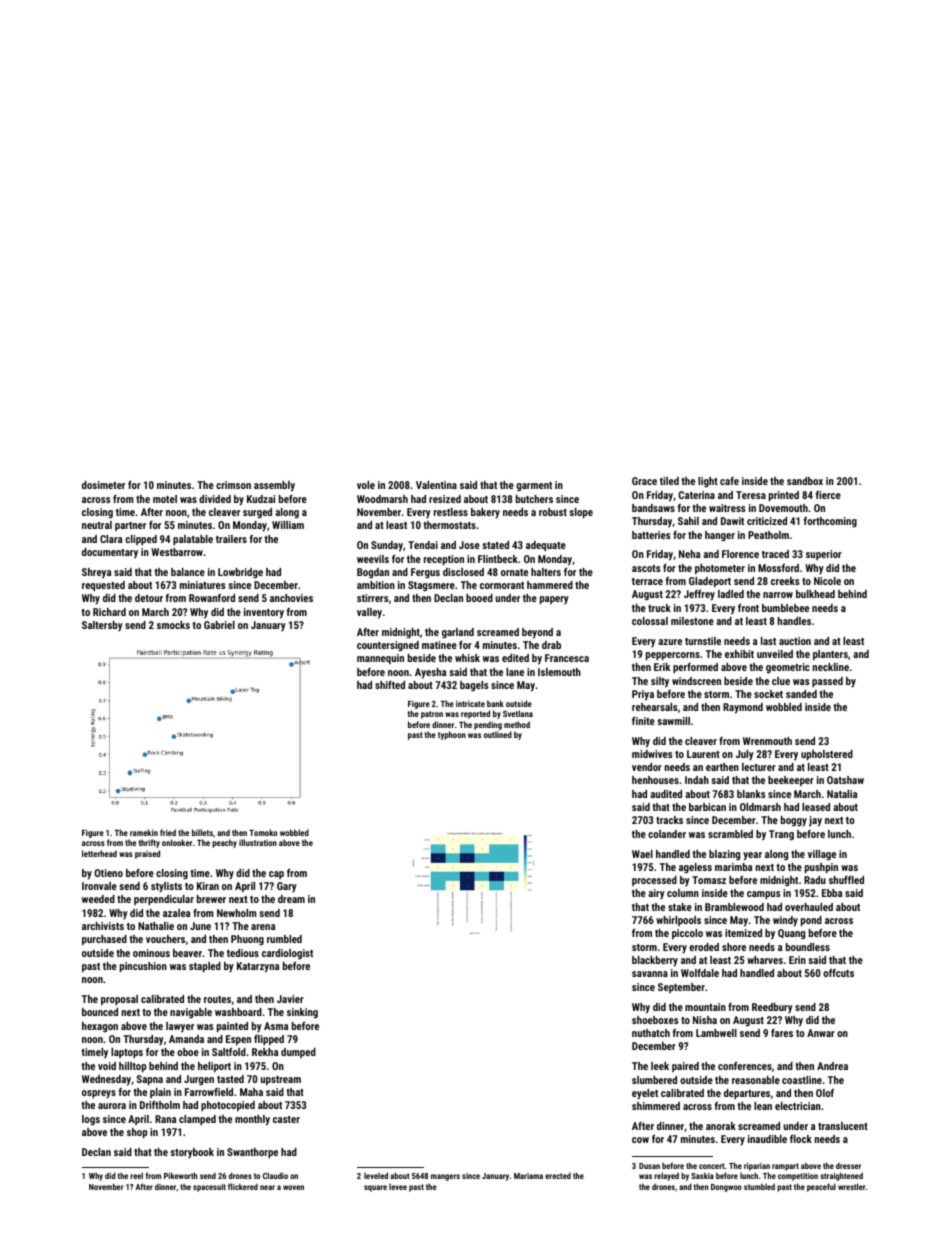  What do you see at coordinates (103, 485) in the screenshot?
I see `dosimeter` at bounding box center [103, 485].
